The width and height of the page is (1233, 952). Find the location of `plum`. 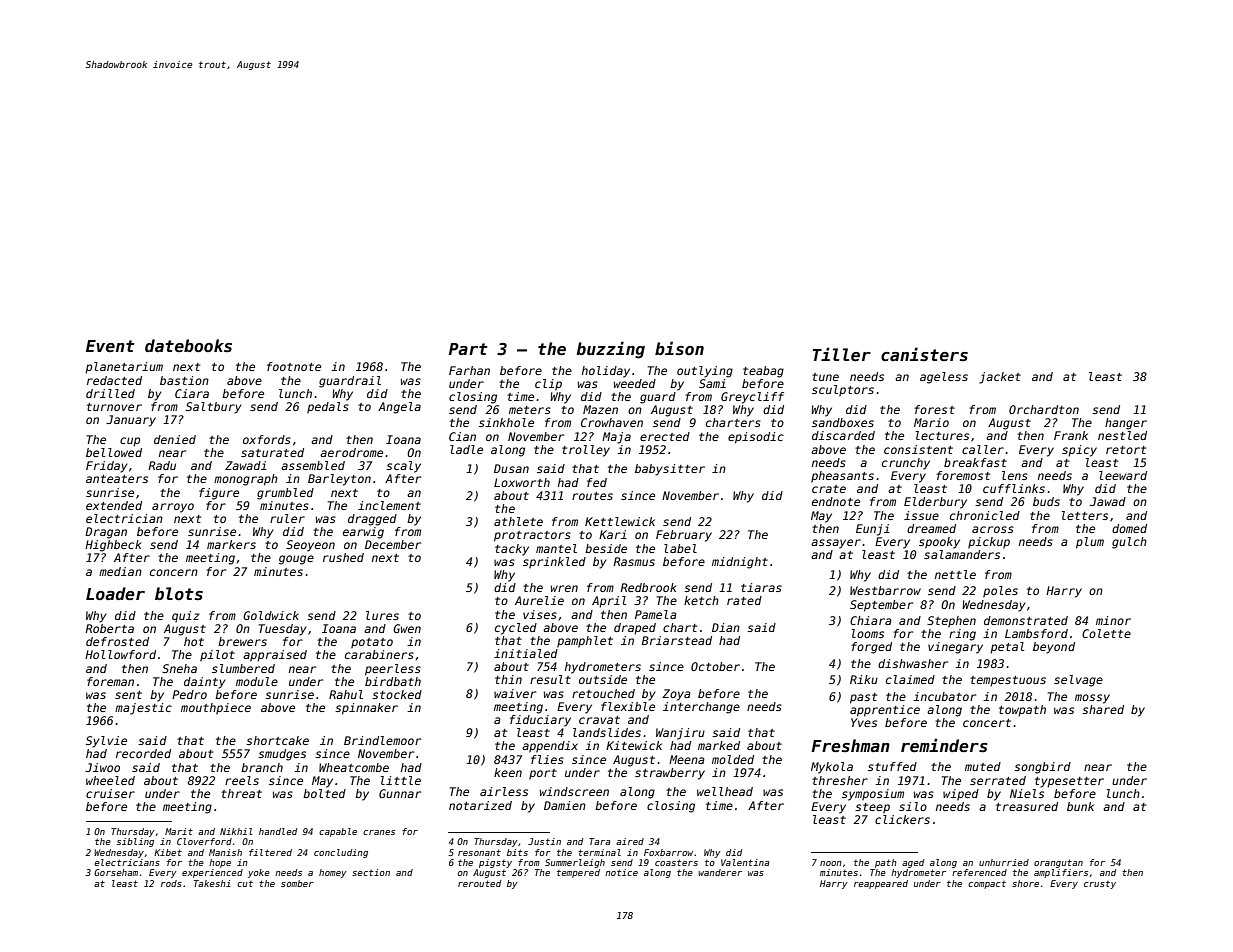

plum is located at coordinates (1090, 543).
